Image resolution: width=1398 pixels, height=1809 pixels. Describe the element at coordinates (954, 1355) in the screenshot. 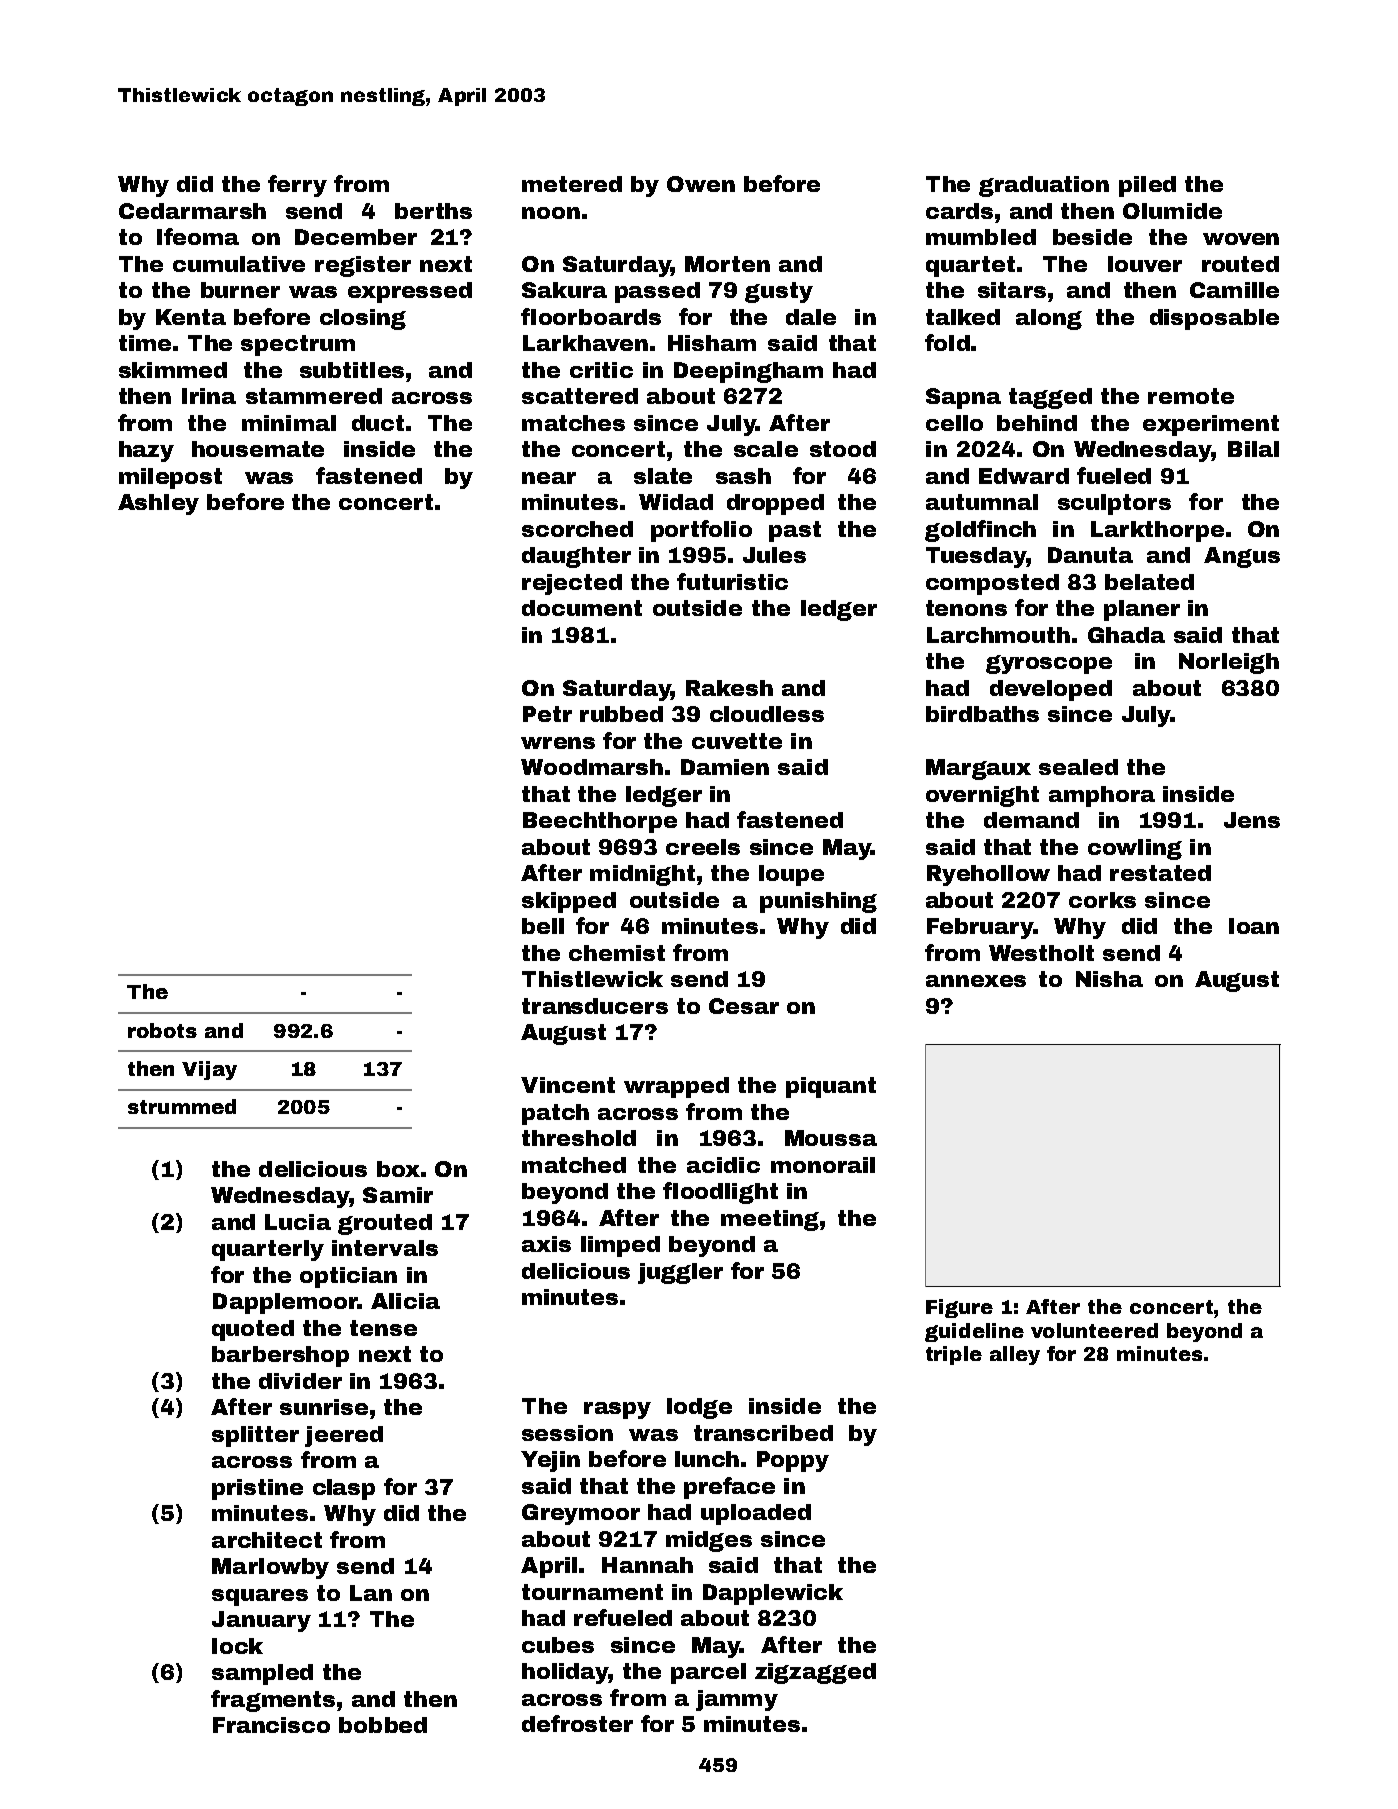

I see `triple` at that location.
